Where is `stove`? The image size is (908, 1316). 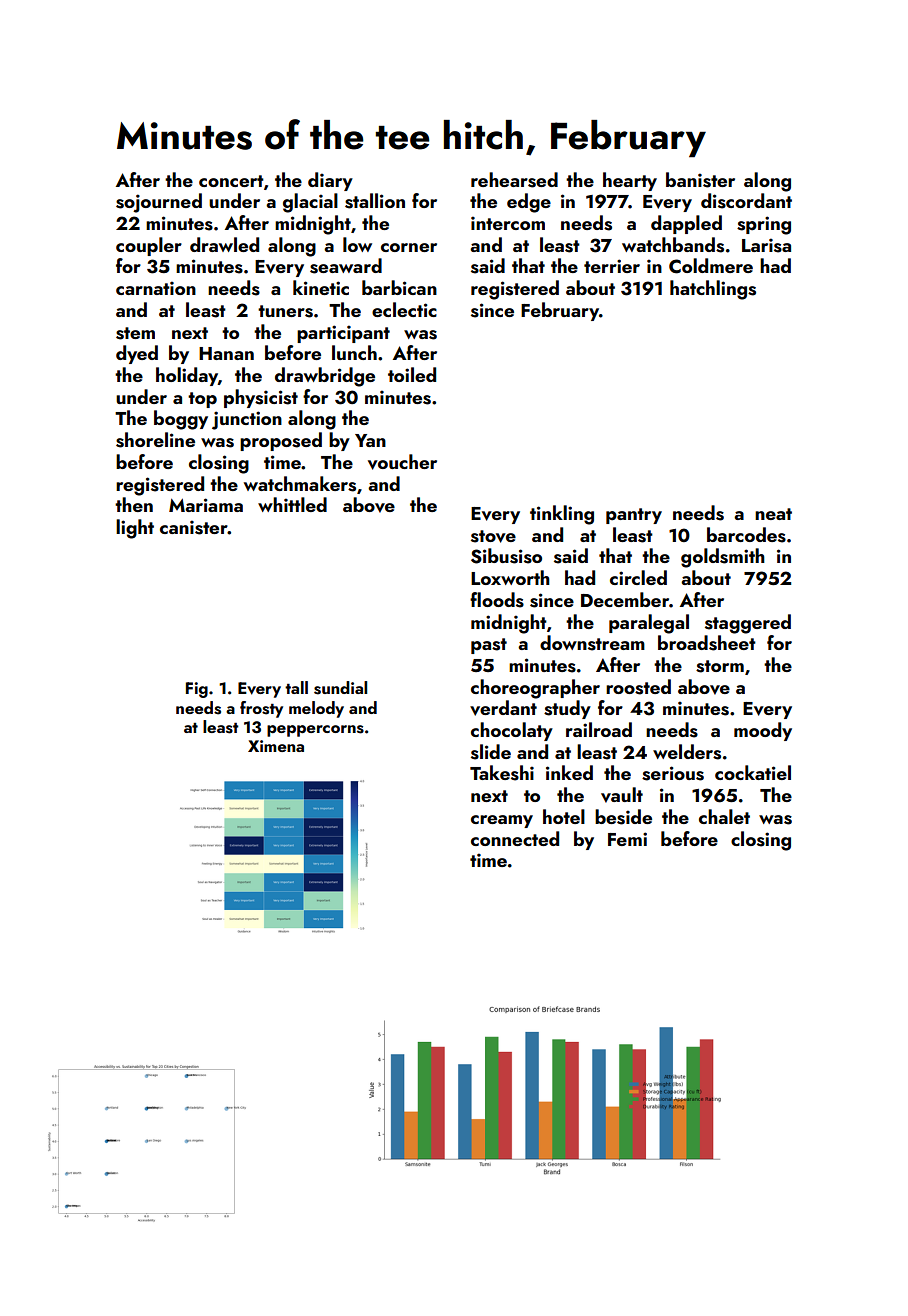
stove is located at coordinates (493, 536).
